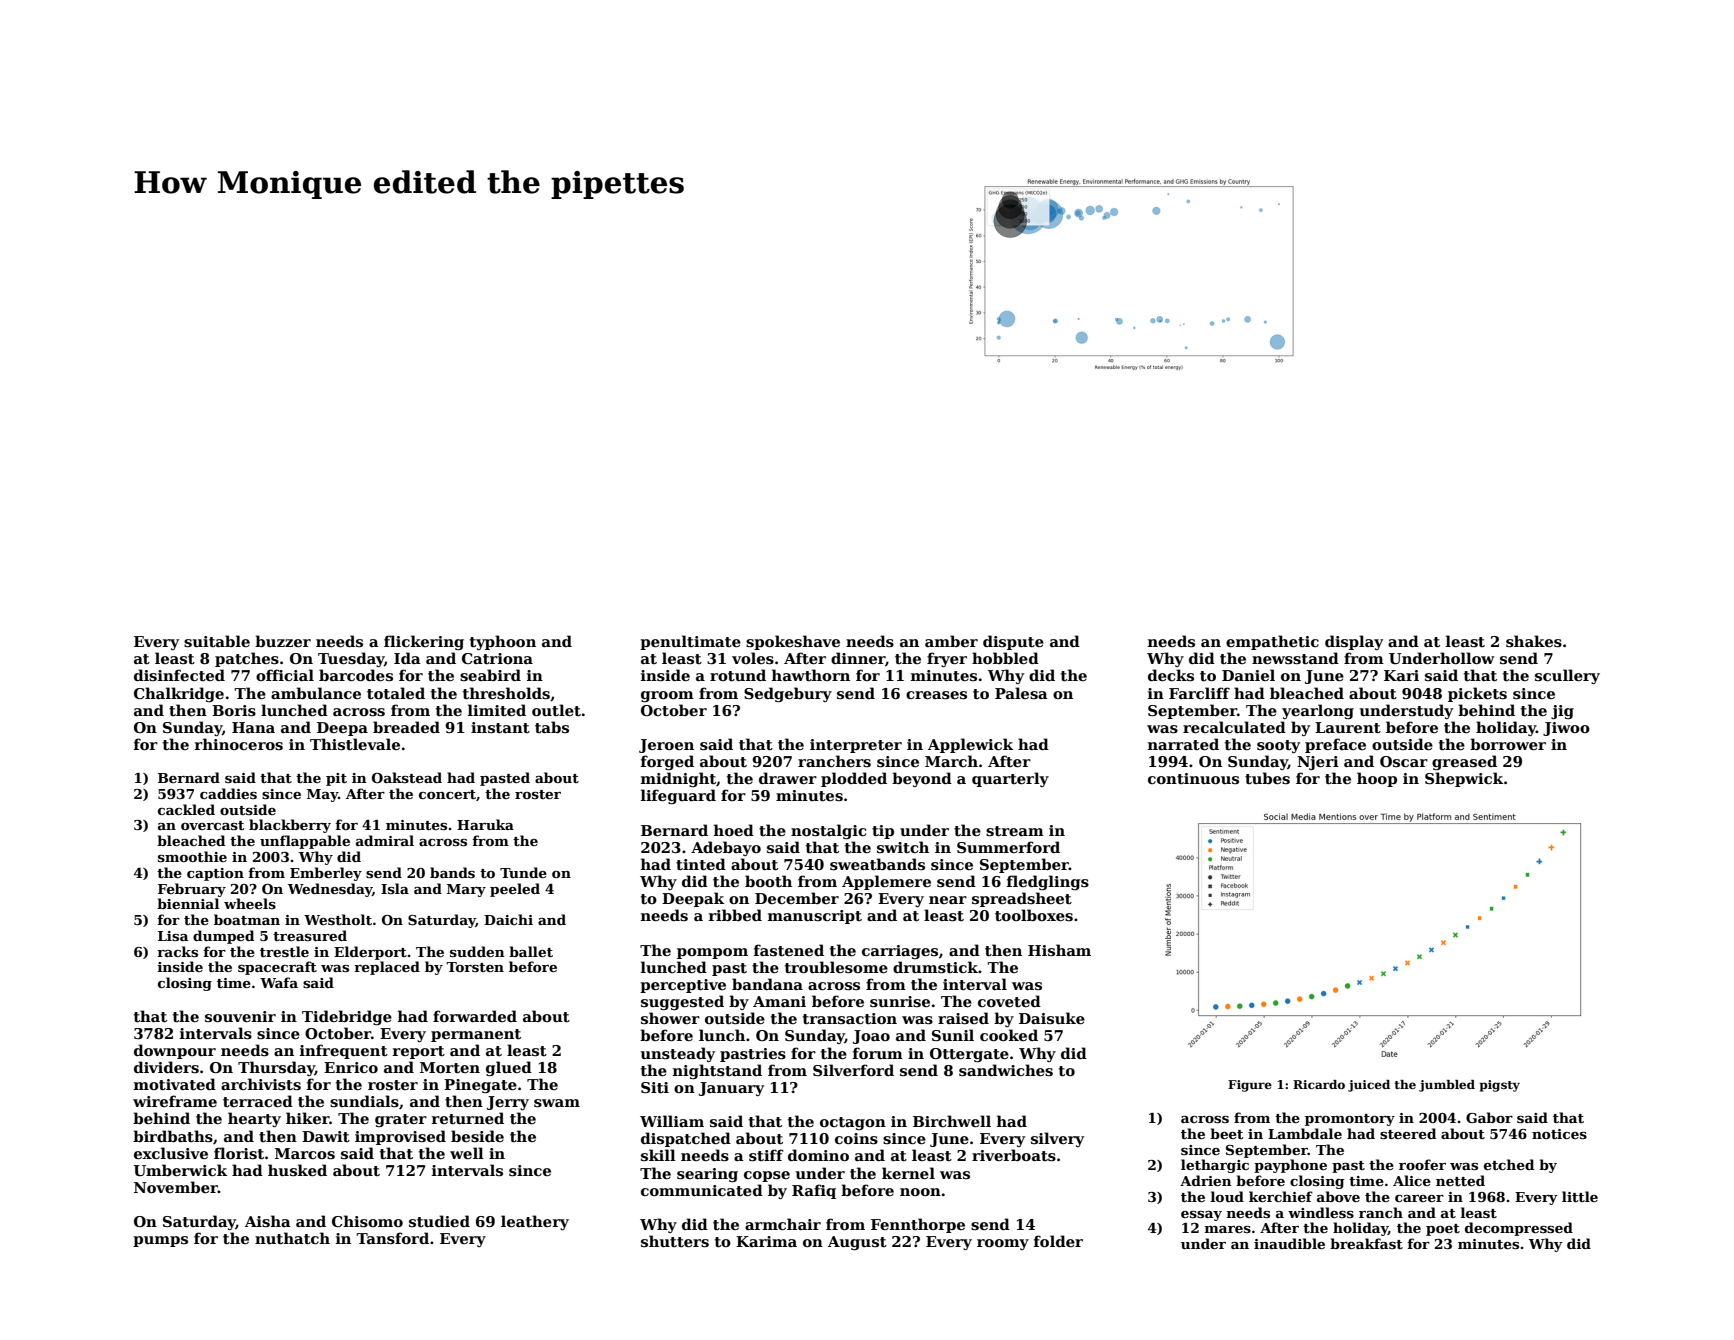 The width and height of the screenshot is (1734, 1340). What do you see at coordinates (883, 832) in the screenshot?
I see `tip` at bounding box center [883, 832].
